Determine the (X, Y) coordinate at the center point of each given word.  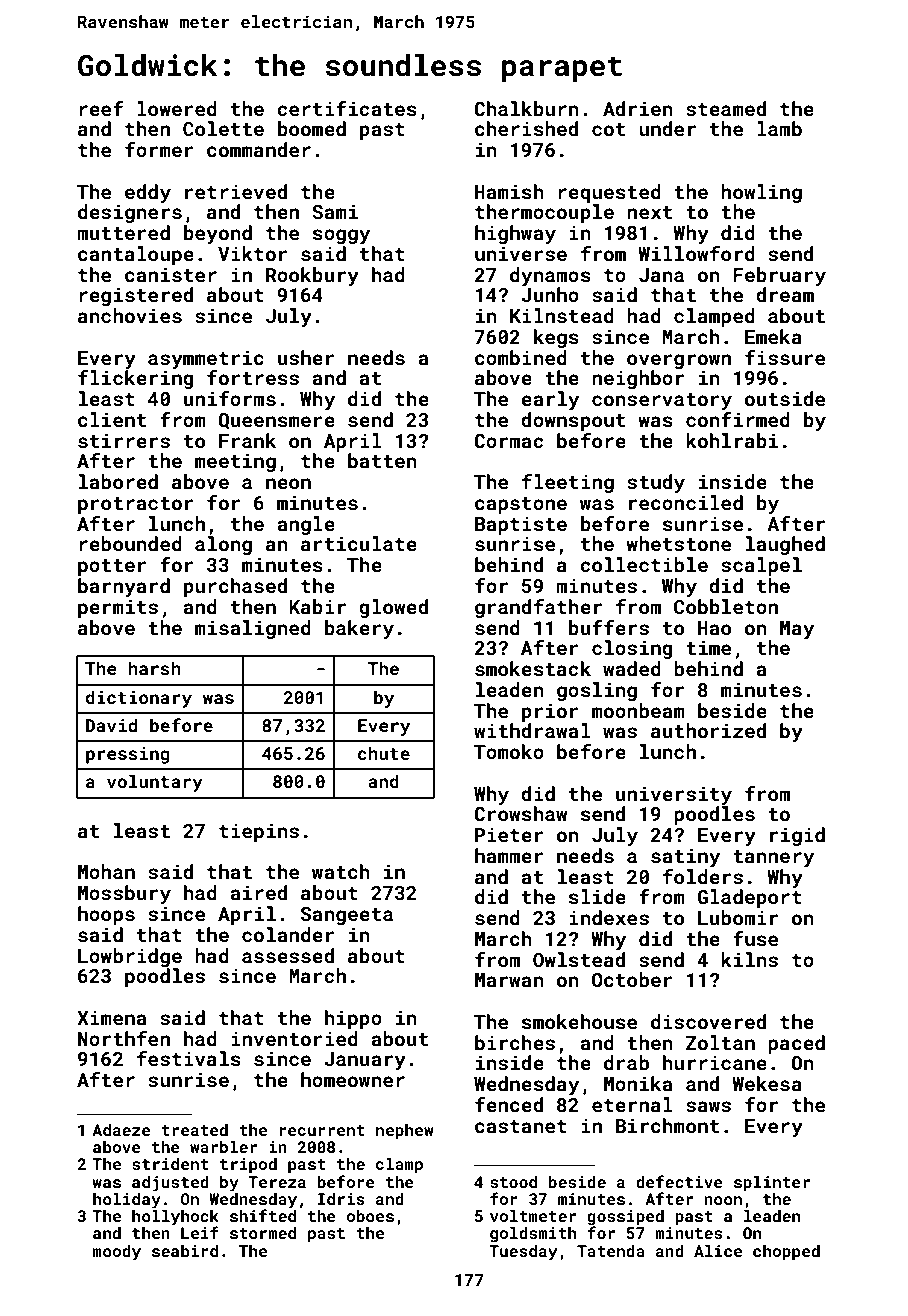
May (797, 630)
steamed (726, 108)
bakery (359, 629)
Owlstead (579, 959)
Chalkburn (526, 108)
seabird (185, 1251)
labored (118, 481)
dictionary (139, 699)
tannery (773, 858)
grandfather (538, 608)
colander (288, 934)
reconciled (686, 502)
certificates (347, 108)
